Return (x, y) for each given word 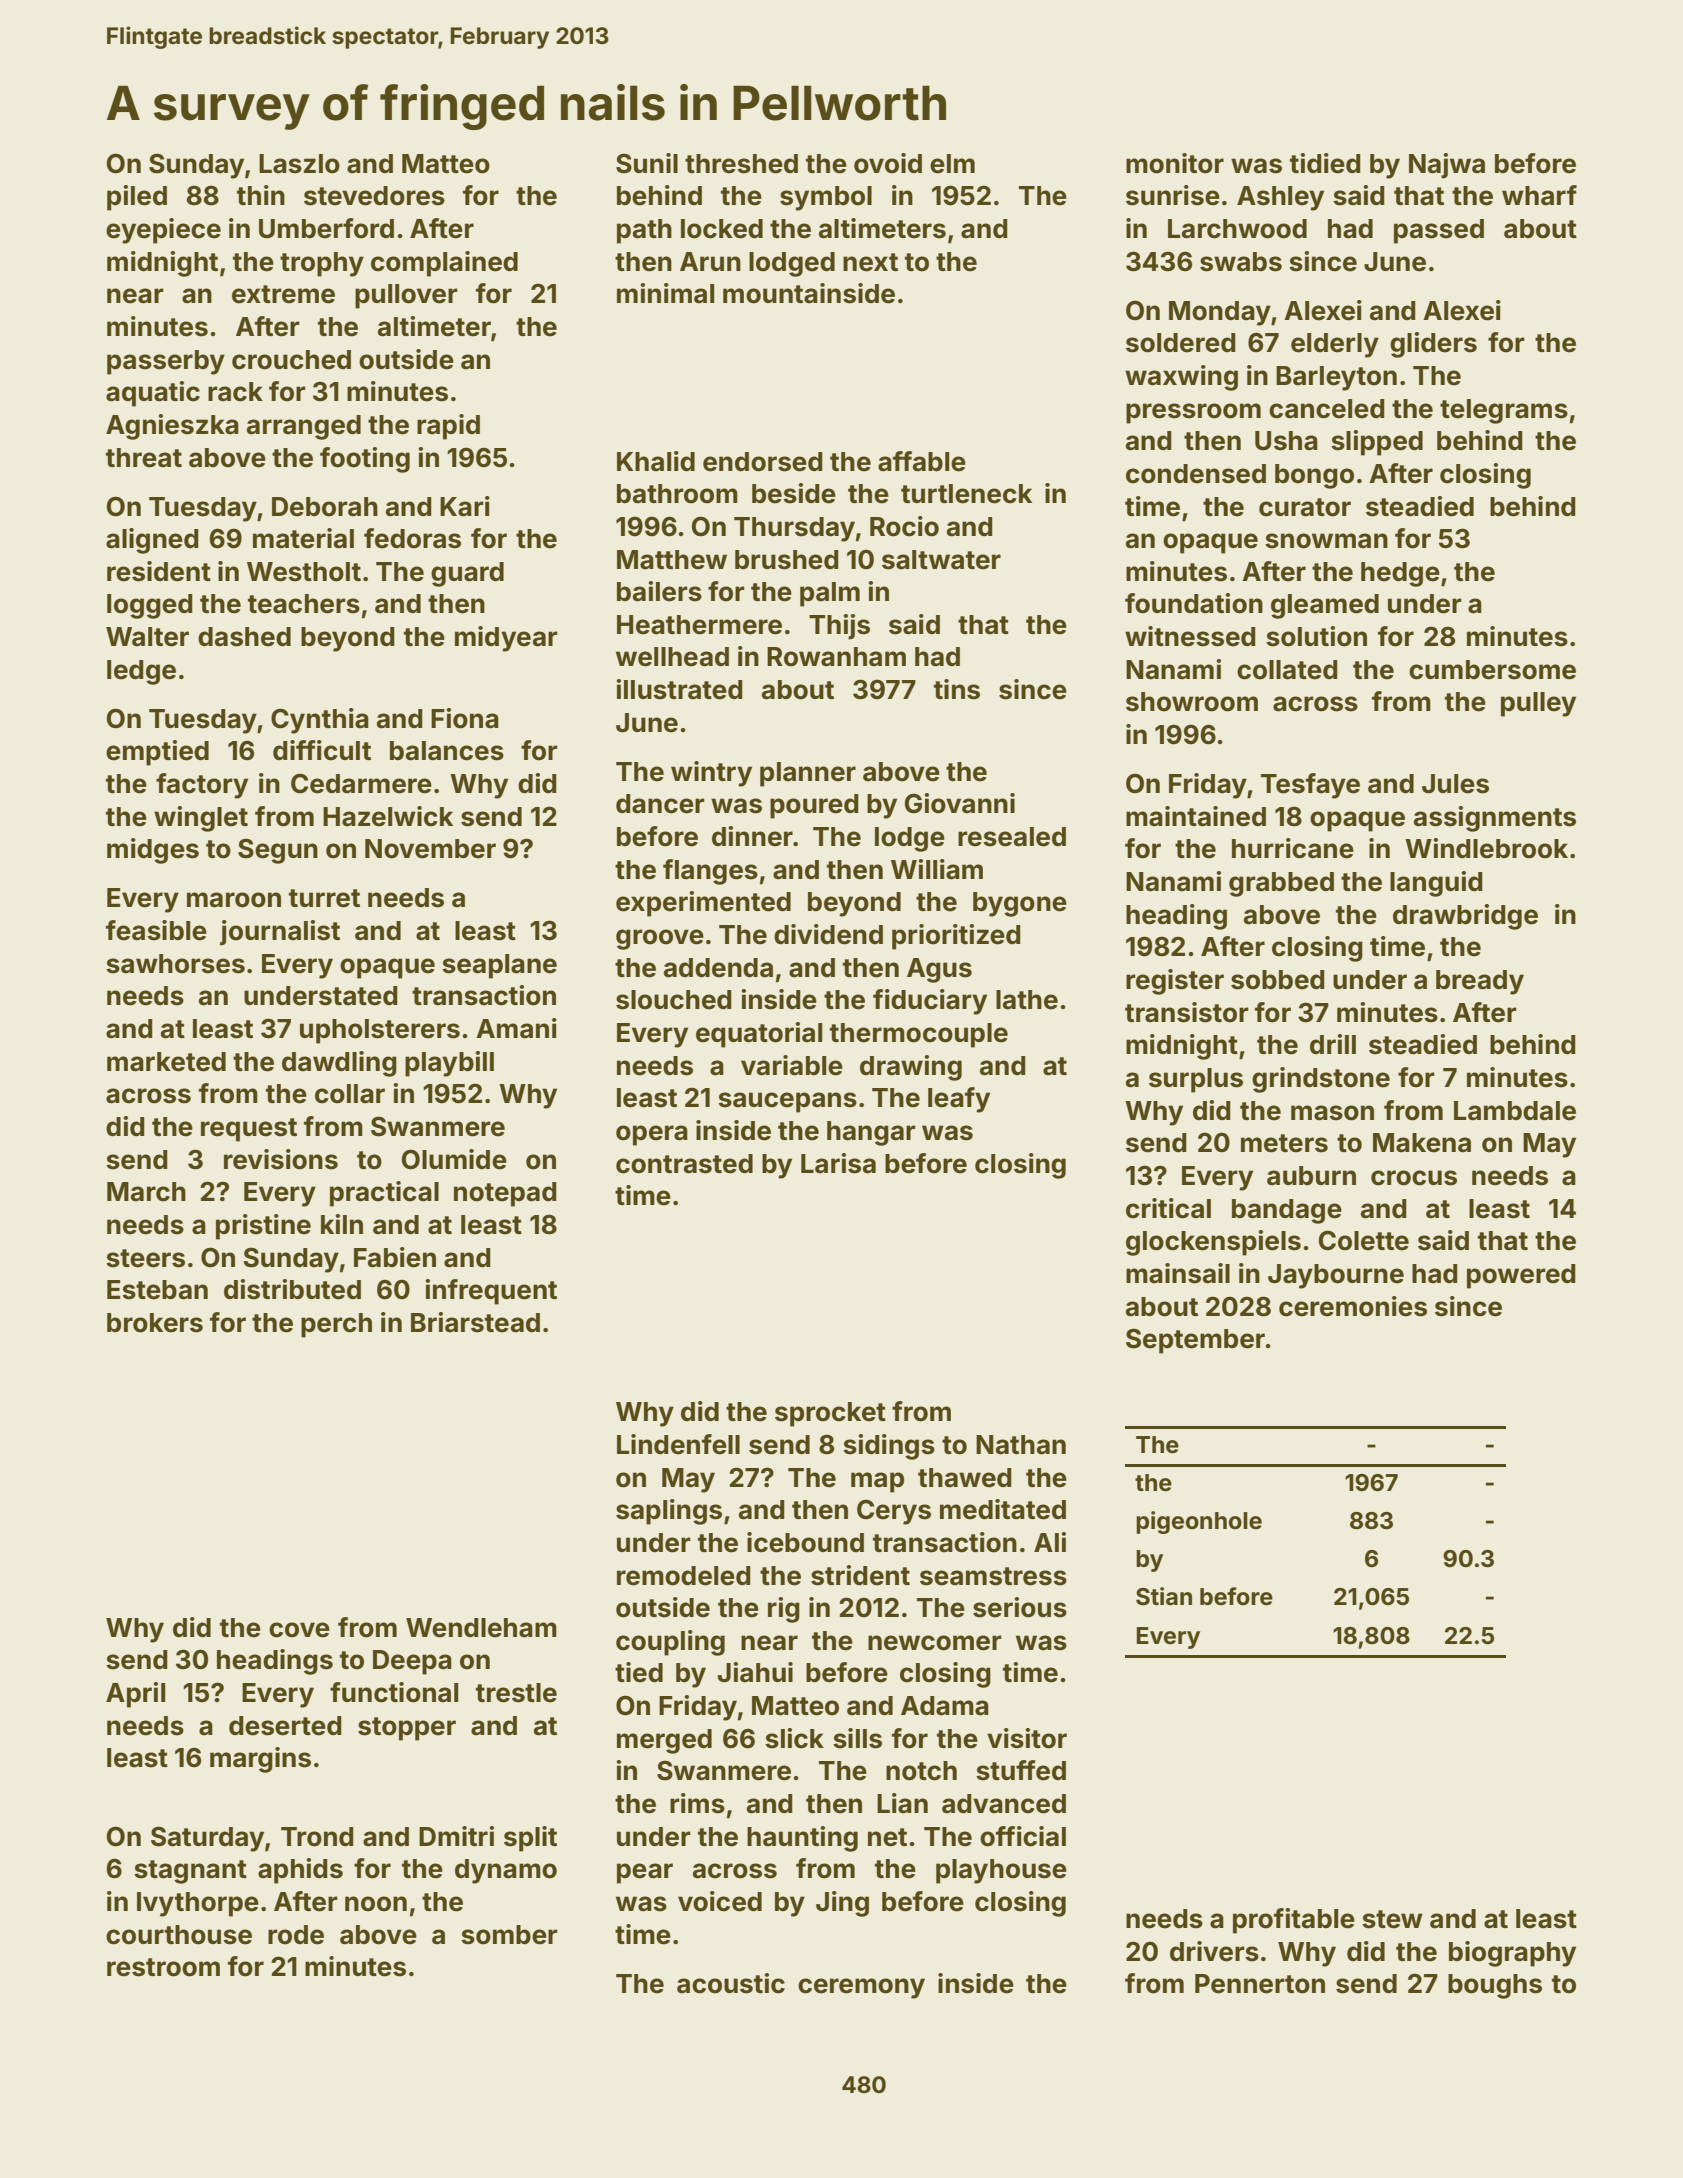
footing (365, 460)
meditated (1003, 1509)
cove (299, 1630)
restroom (163, 1967)
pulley (1538, 704)
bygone (1020, 904)
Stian (1164, 1596)
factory (202, 786)
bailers (659, 591)
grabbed (1281, 884)
